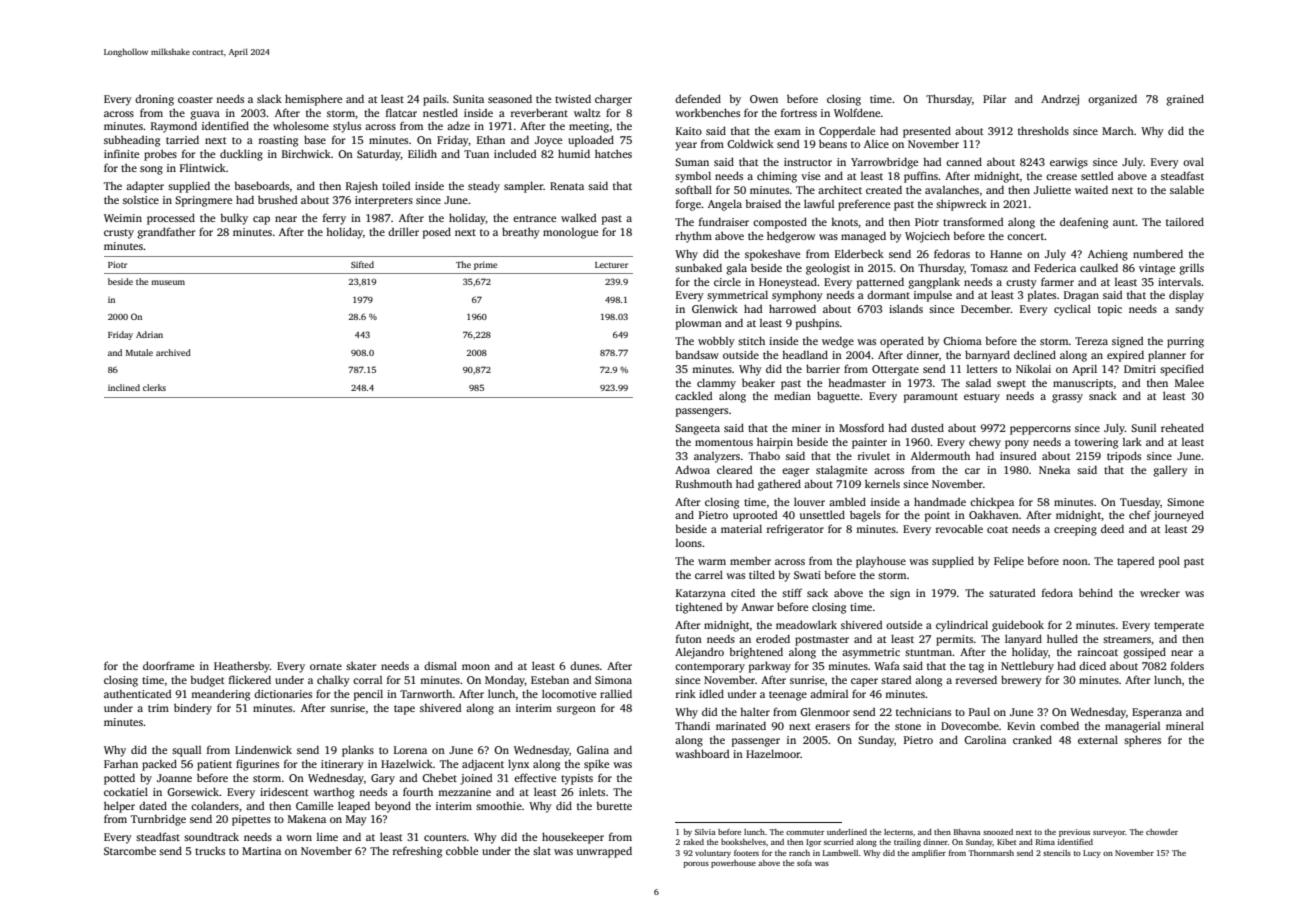 The height and width of the document is (924, 1308). I want to click on loons, so click(689, 543).
